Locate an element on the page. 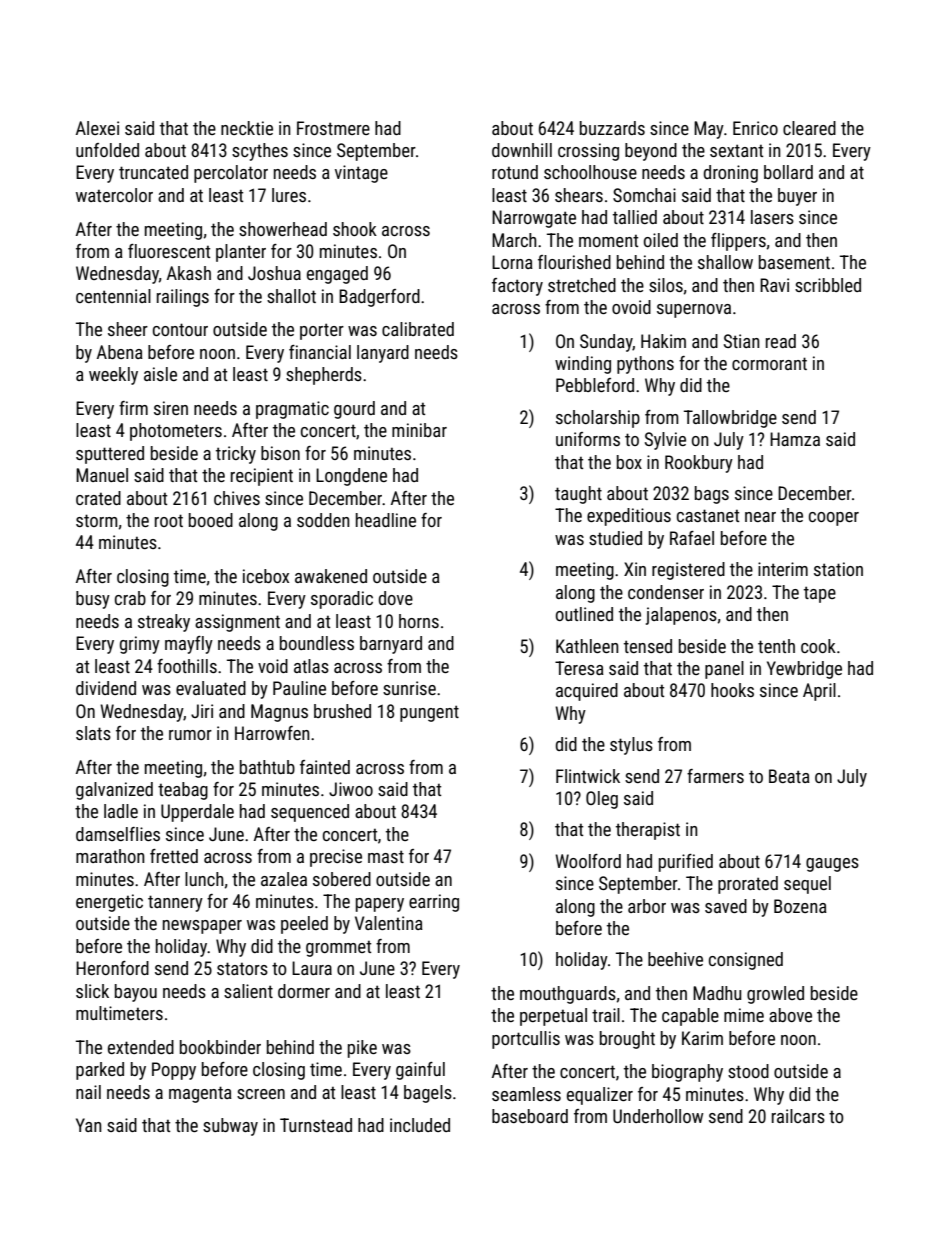 The image size is (952, 1233). gainful is located at coordinates (420, 1071).
